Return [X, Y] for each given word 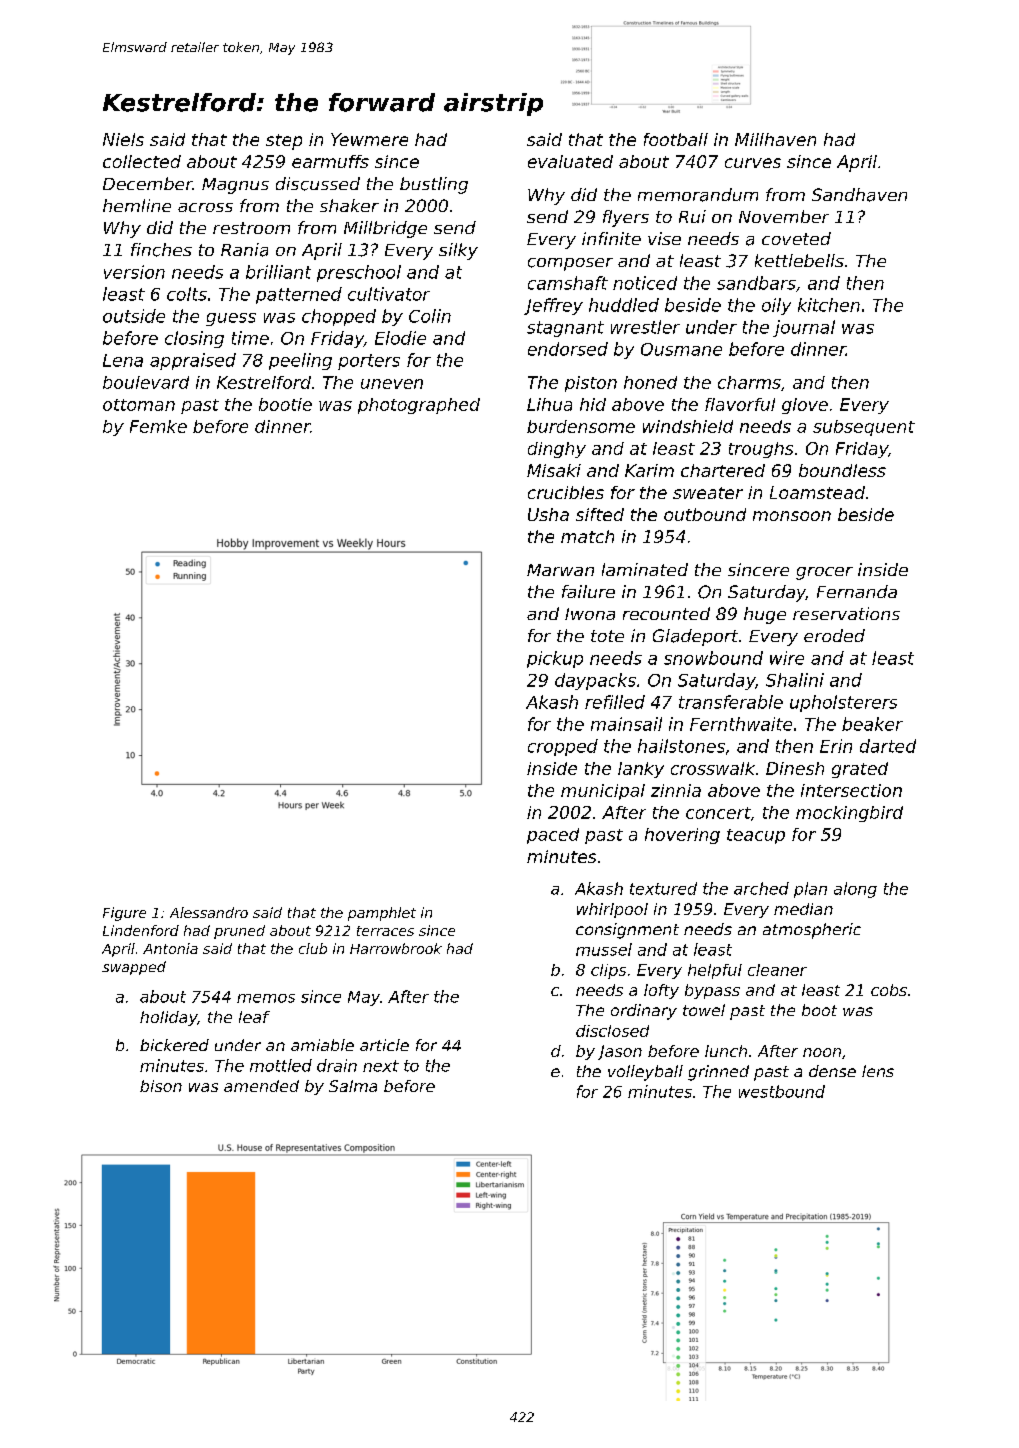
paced [553, 836]
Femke [158, 426]
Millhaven [775, 139]
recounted [666, 613]
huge [765, 615]
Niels [123, 139]
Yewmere [369, 139]
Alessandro [209, 912]
